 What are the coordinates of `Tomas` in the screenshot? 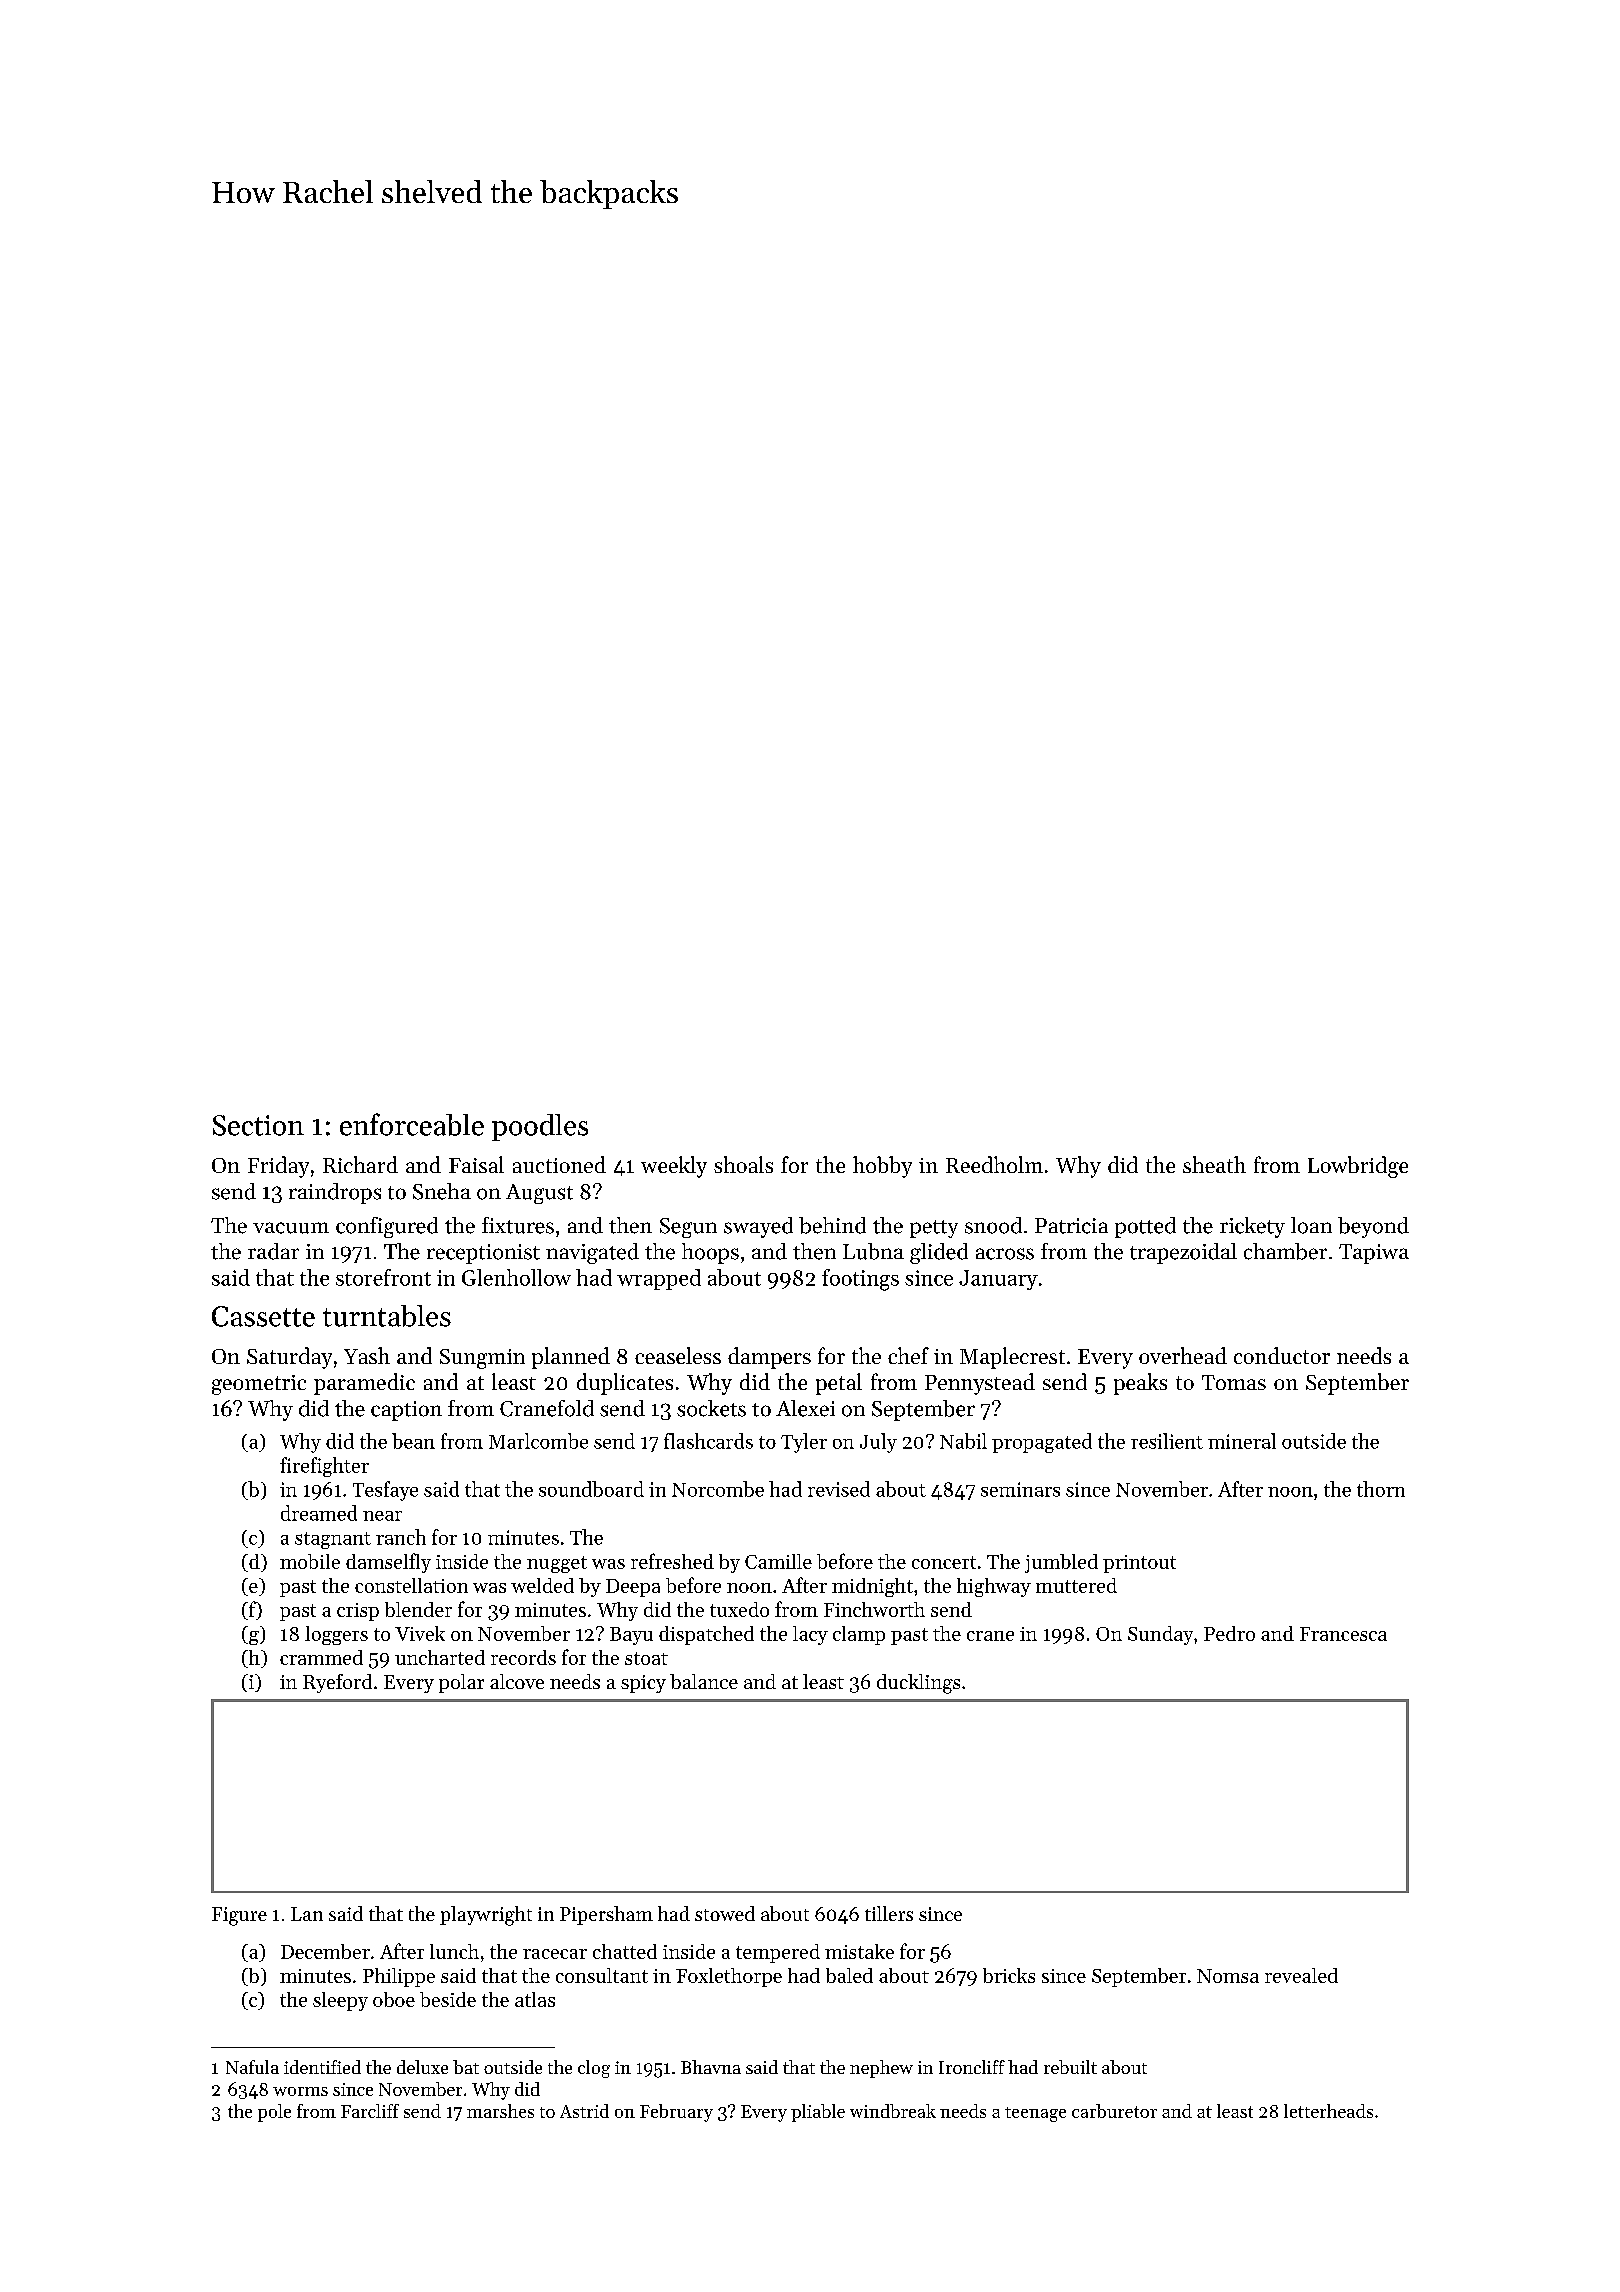 It's located at (1234, 1382).
